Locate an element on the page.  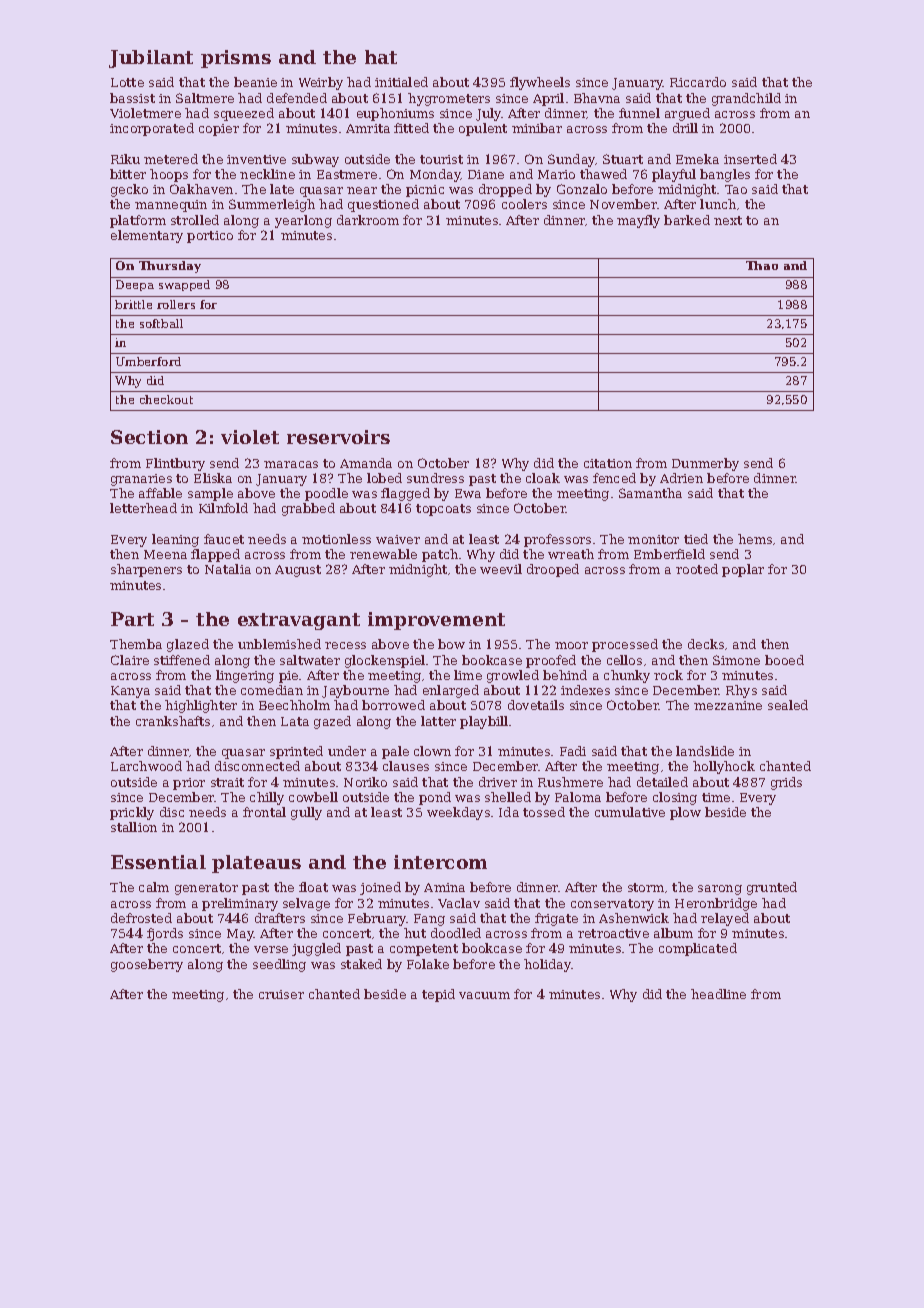
Dunmerby is located at coordinates (705, 464).
